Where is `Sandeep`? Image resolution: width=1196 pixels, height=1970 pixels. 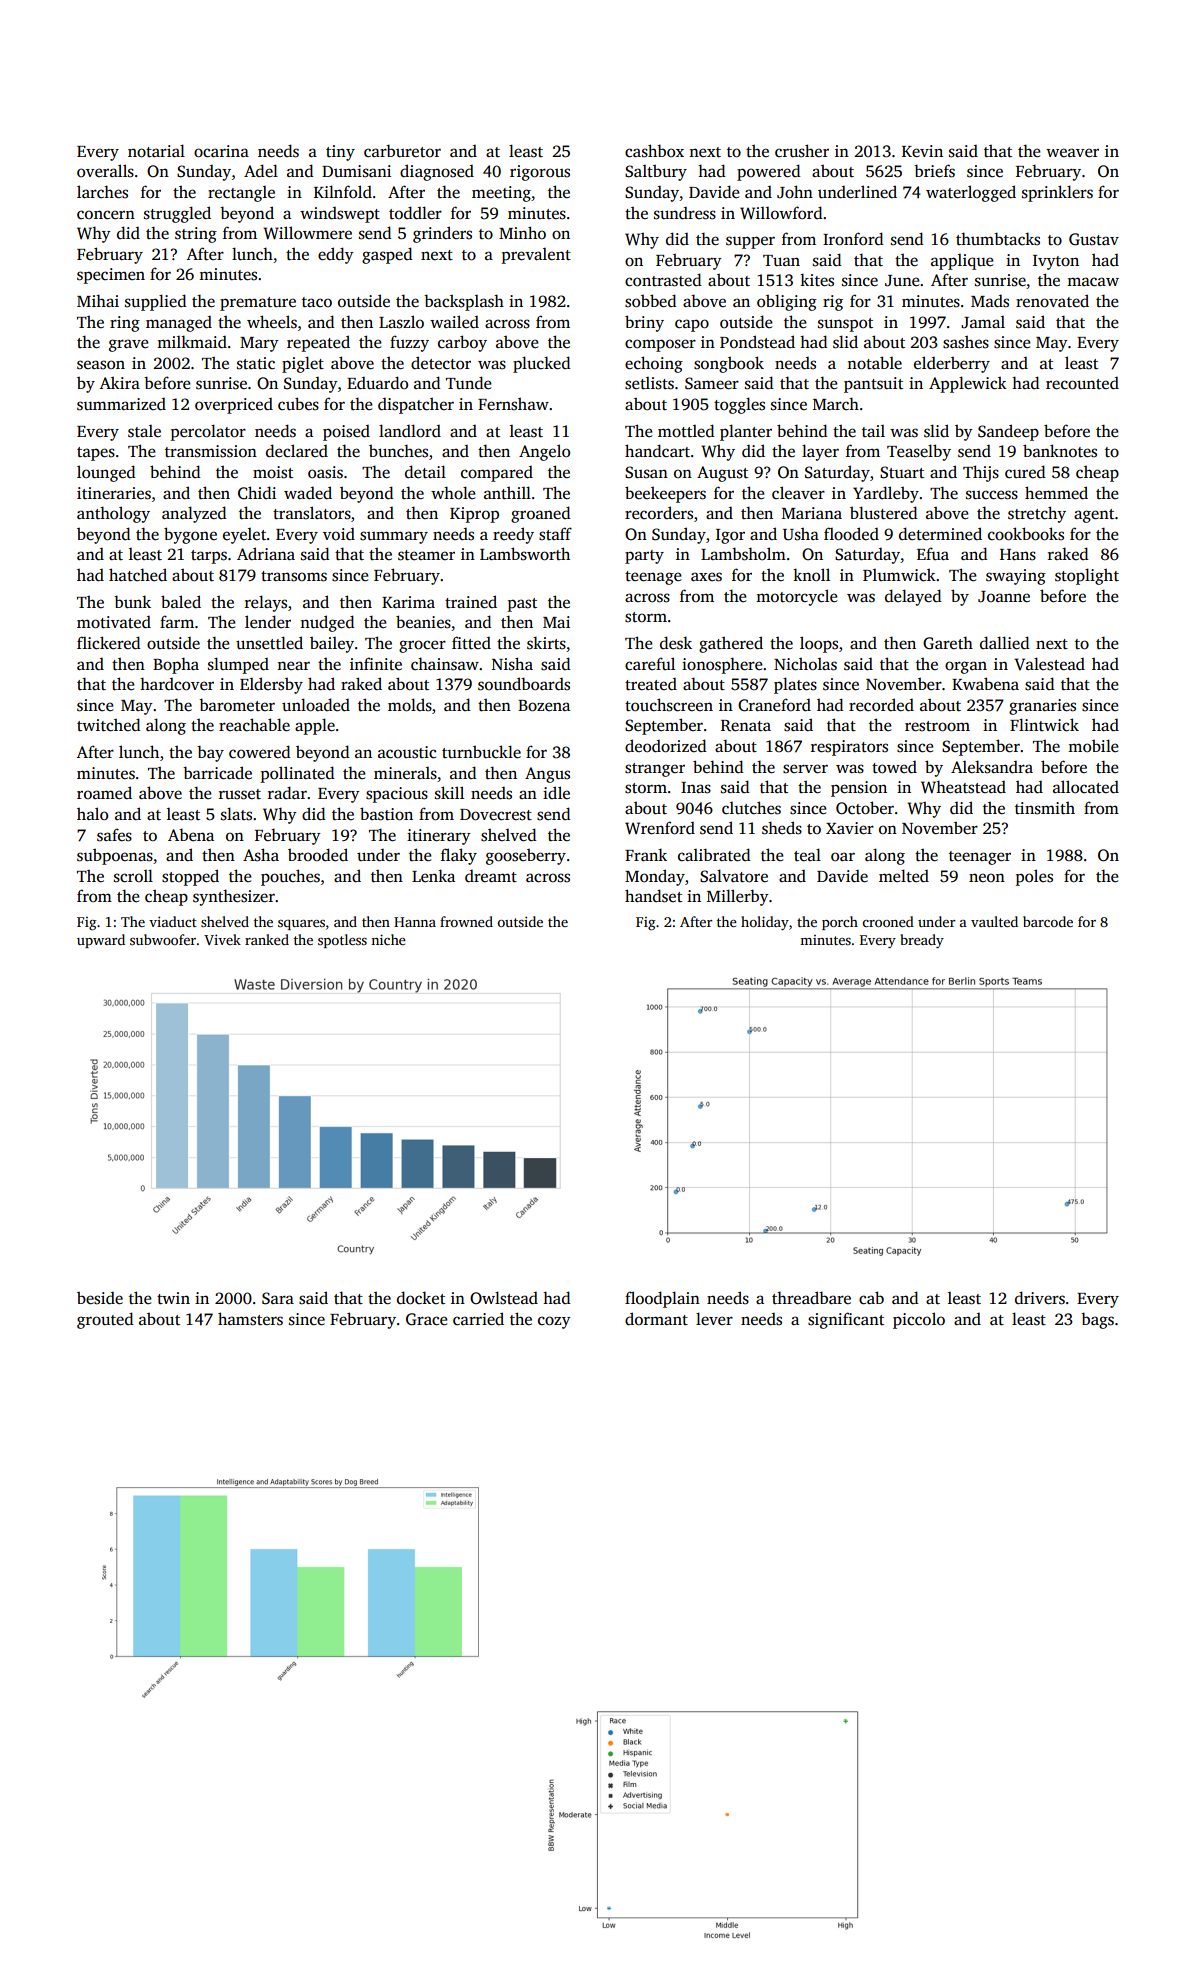
Sandeep is located at coordinates (1008, 432).
